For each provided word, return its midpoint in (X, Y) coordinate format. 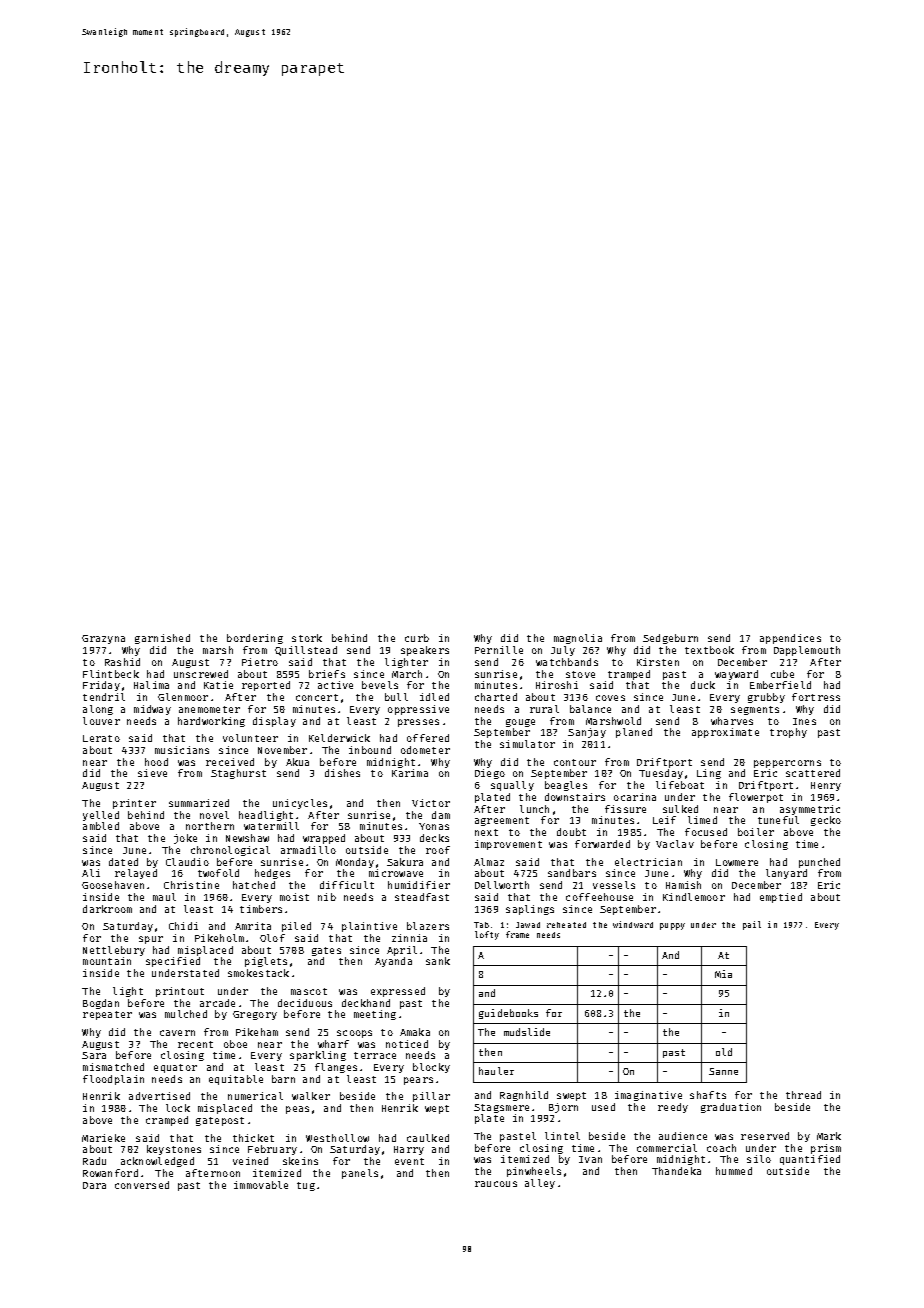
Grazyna (103, 639)
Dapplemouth (807, 651)
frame (517, 934)
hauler (496, 1071)
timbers (261, 909)
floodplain (113, 1080)
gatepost (220, 1121)
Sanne (723, 1071)
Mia (723, 974)
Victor (431, 803)
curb (417, 638)
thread (803, 1095)
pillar (431, 1097)
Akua (297, 762)
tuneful (778, 820)
